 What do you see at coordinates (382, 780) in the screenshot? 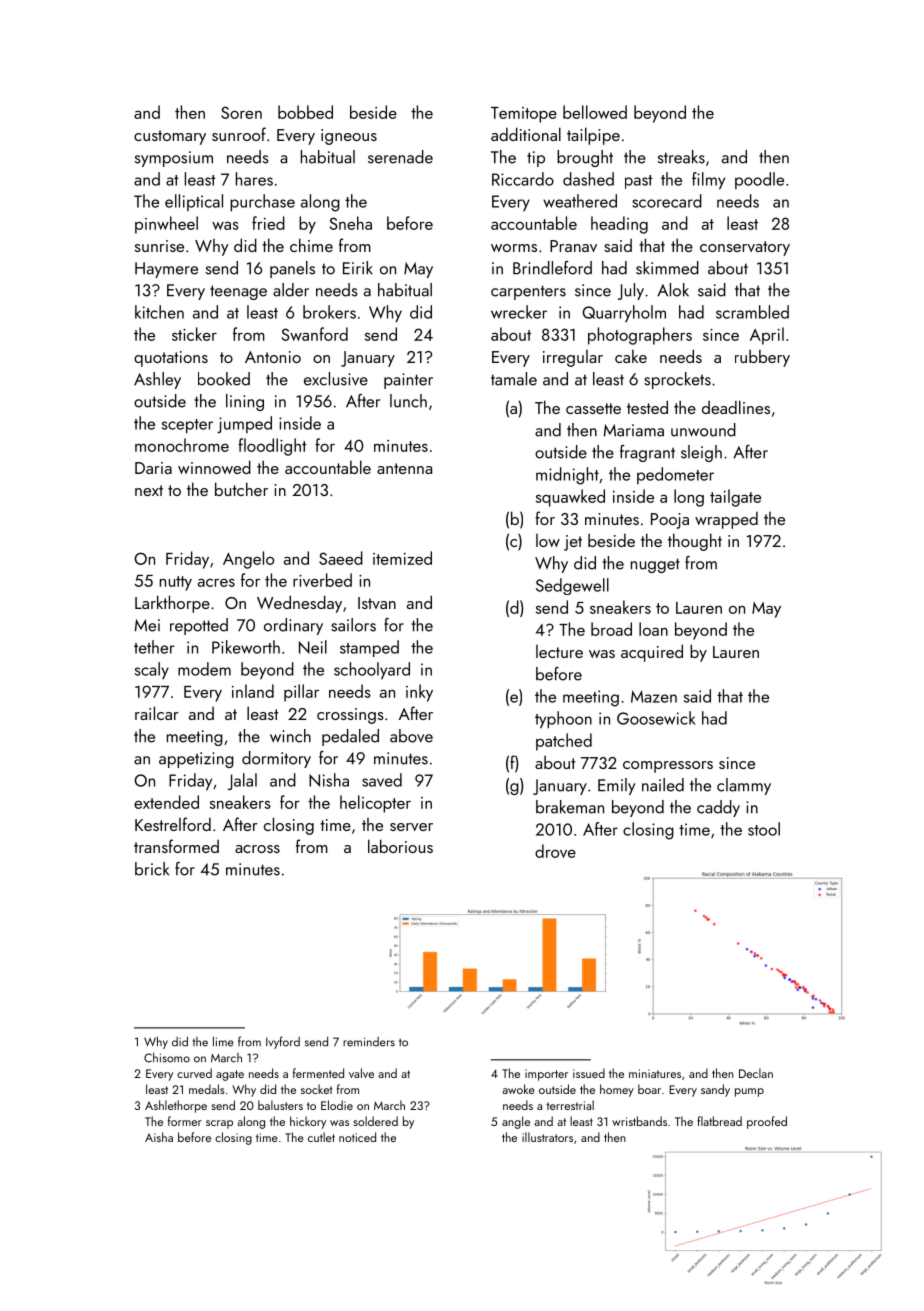
I see `saved` at bounding box center [382, 780].
